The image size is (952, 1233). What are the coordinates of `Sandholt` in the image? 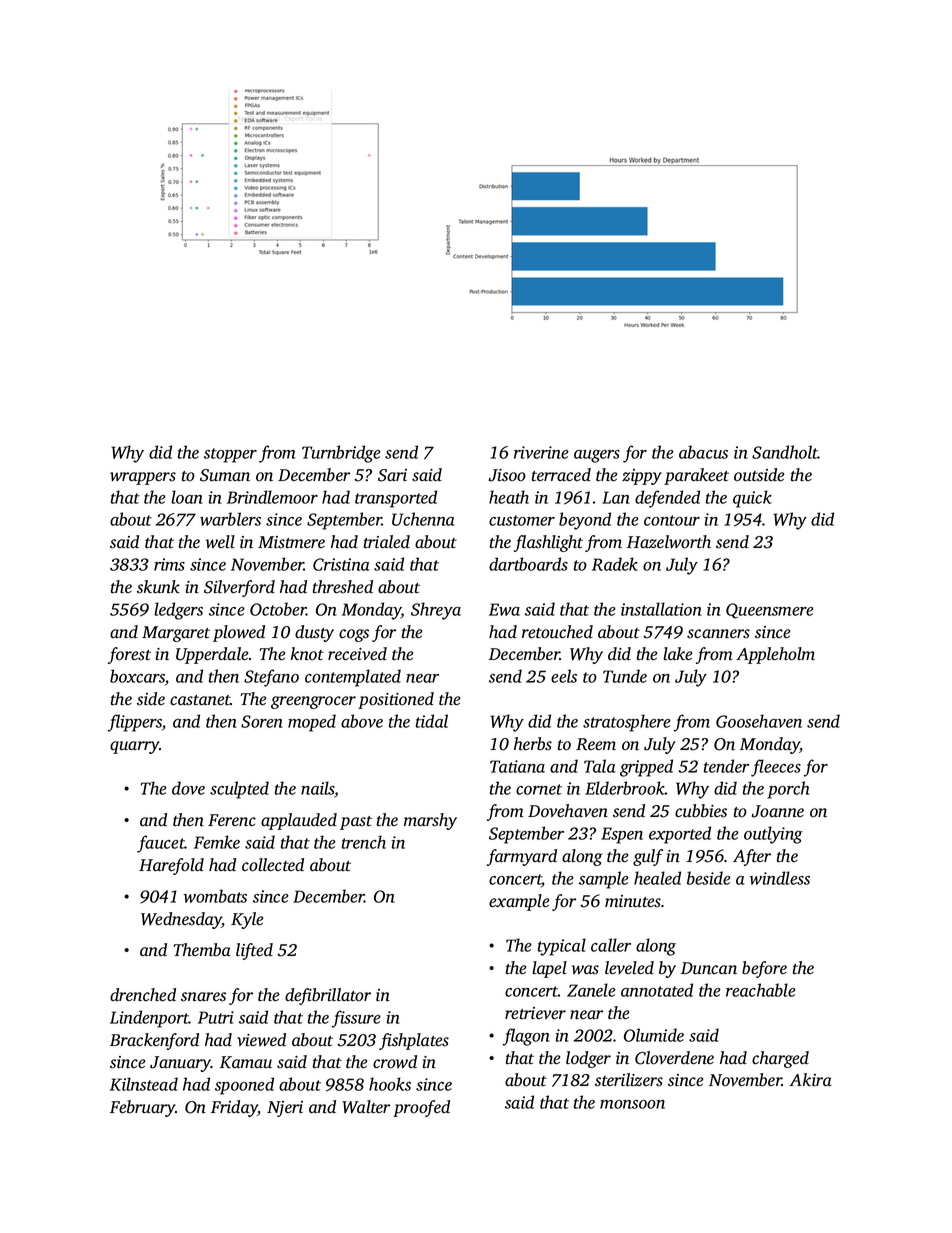 It's located at (785, 452).
